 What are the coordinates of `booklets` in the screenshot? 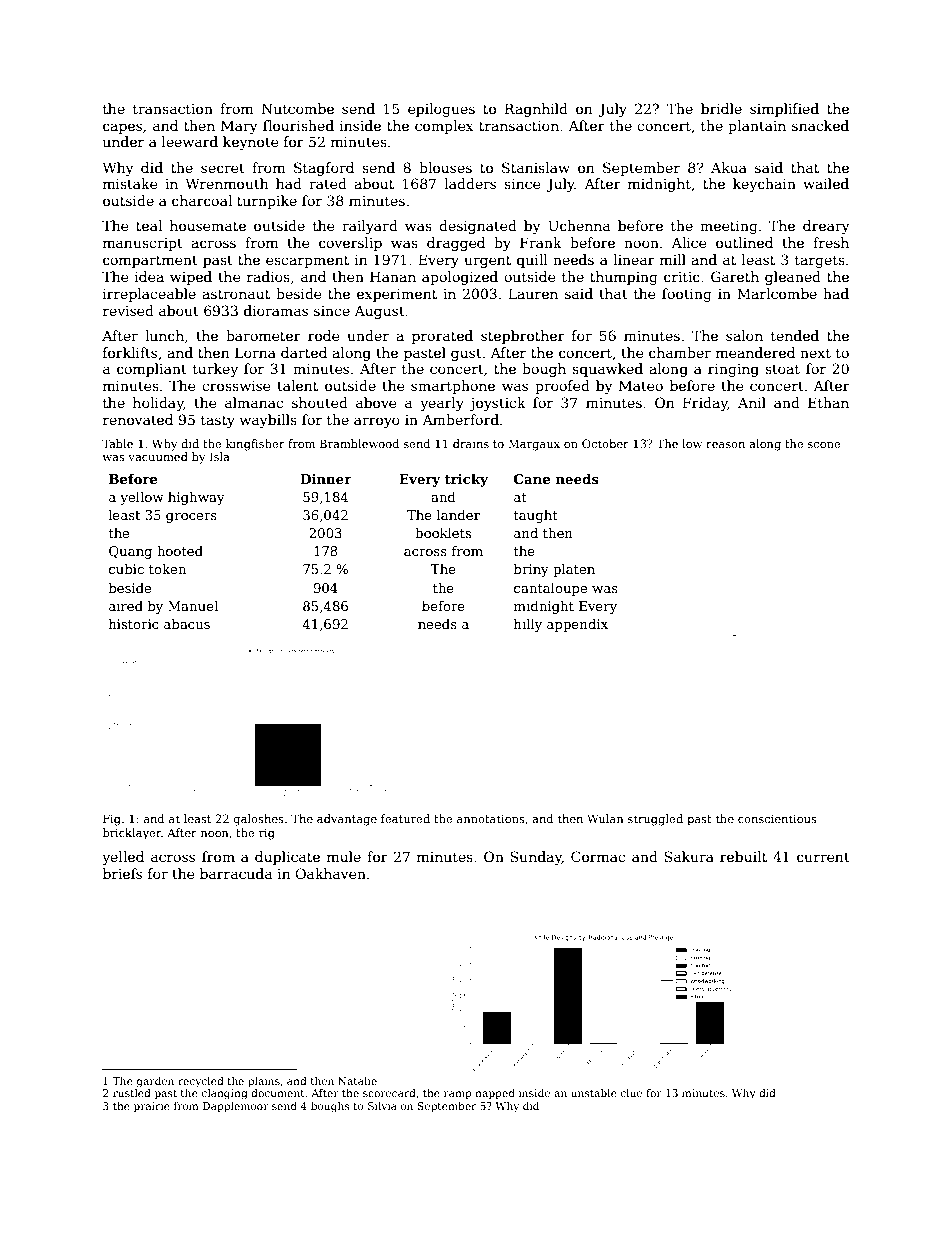 It's located at (443, 533).
